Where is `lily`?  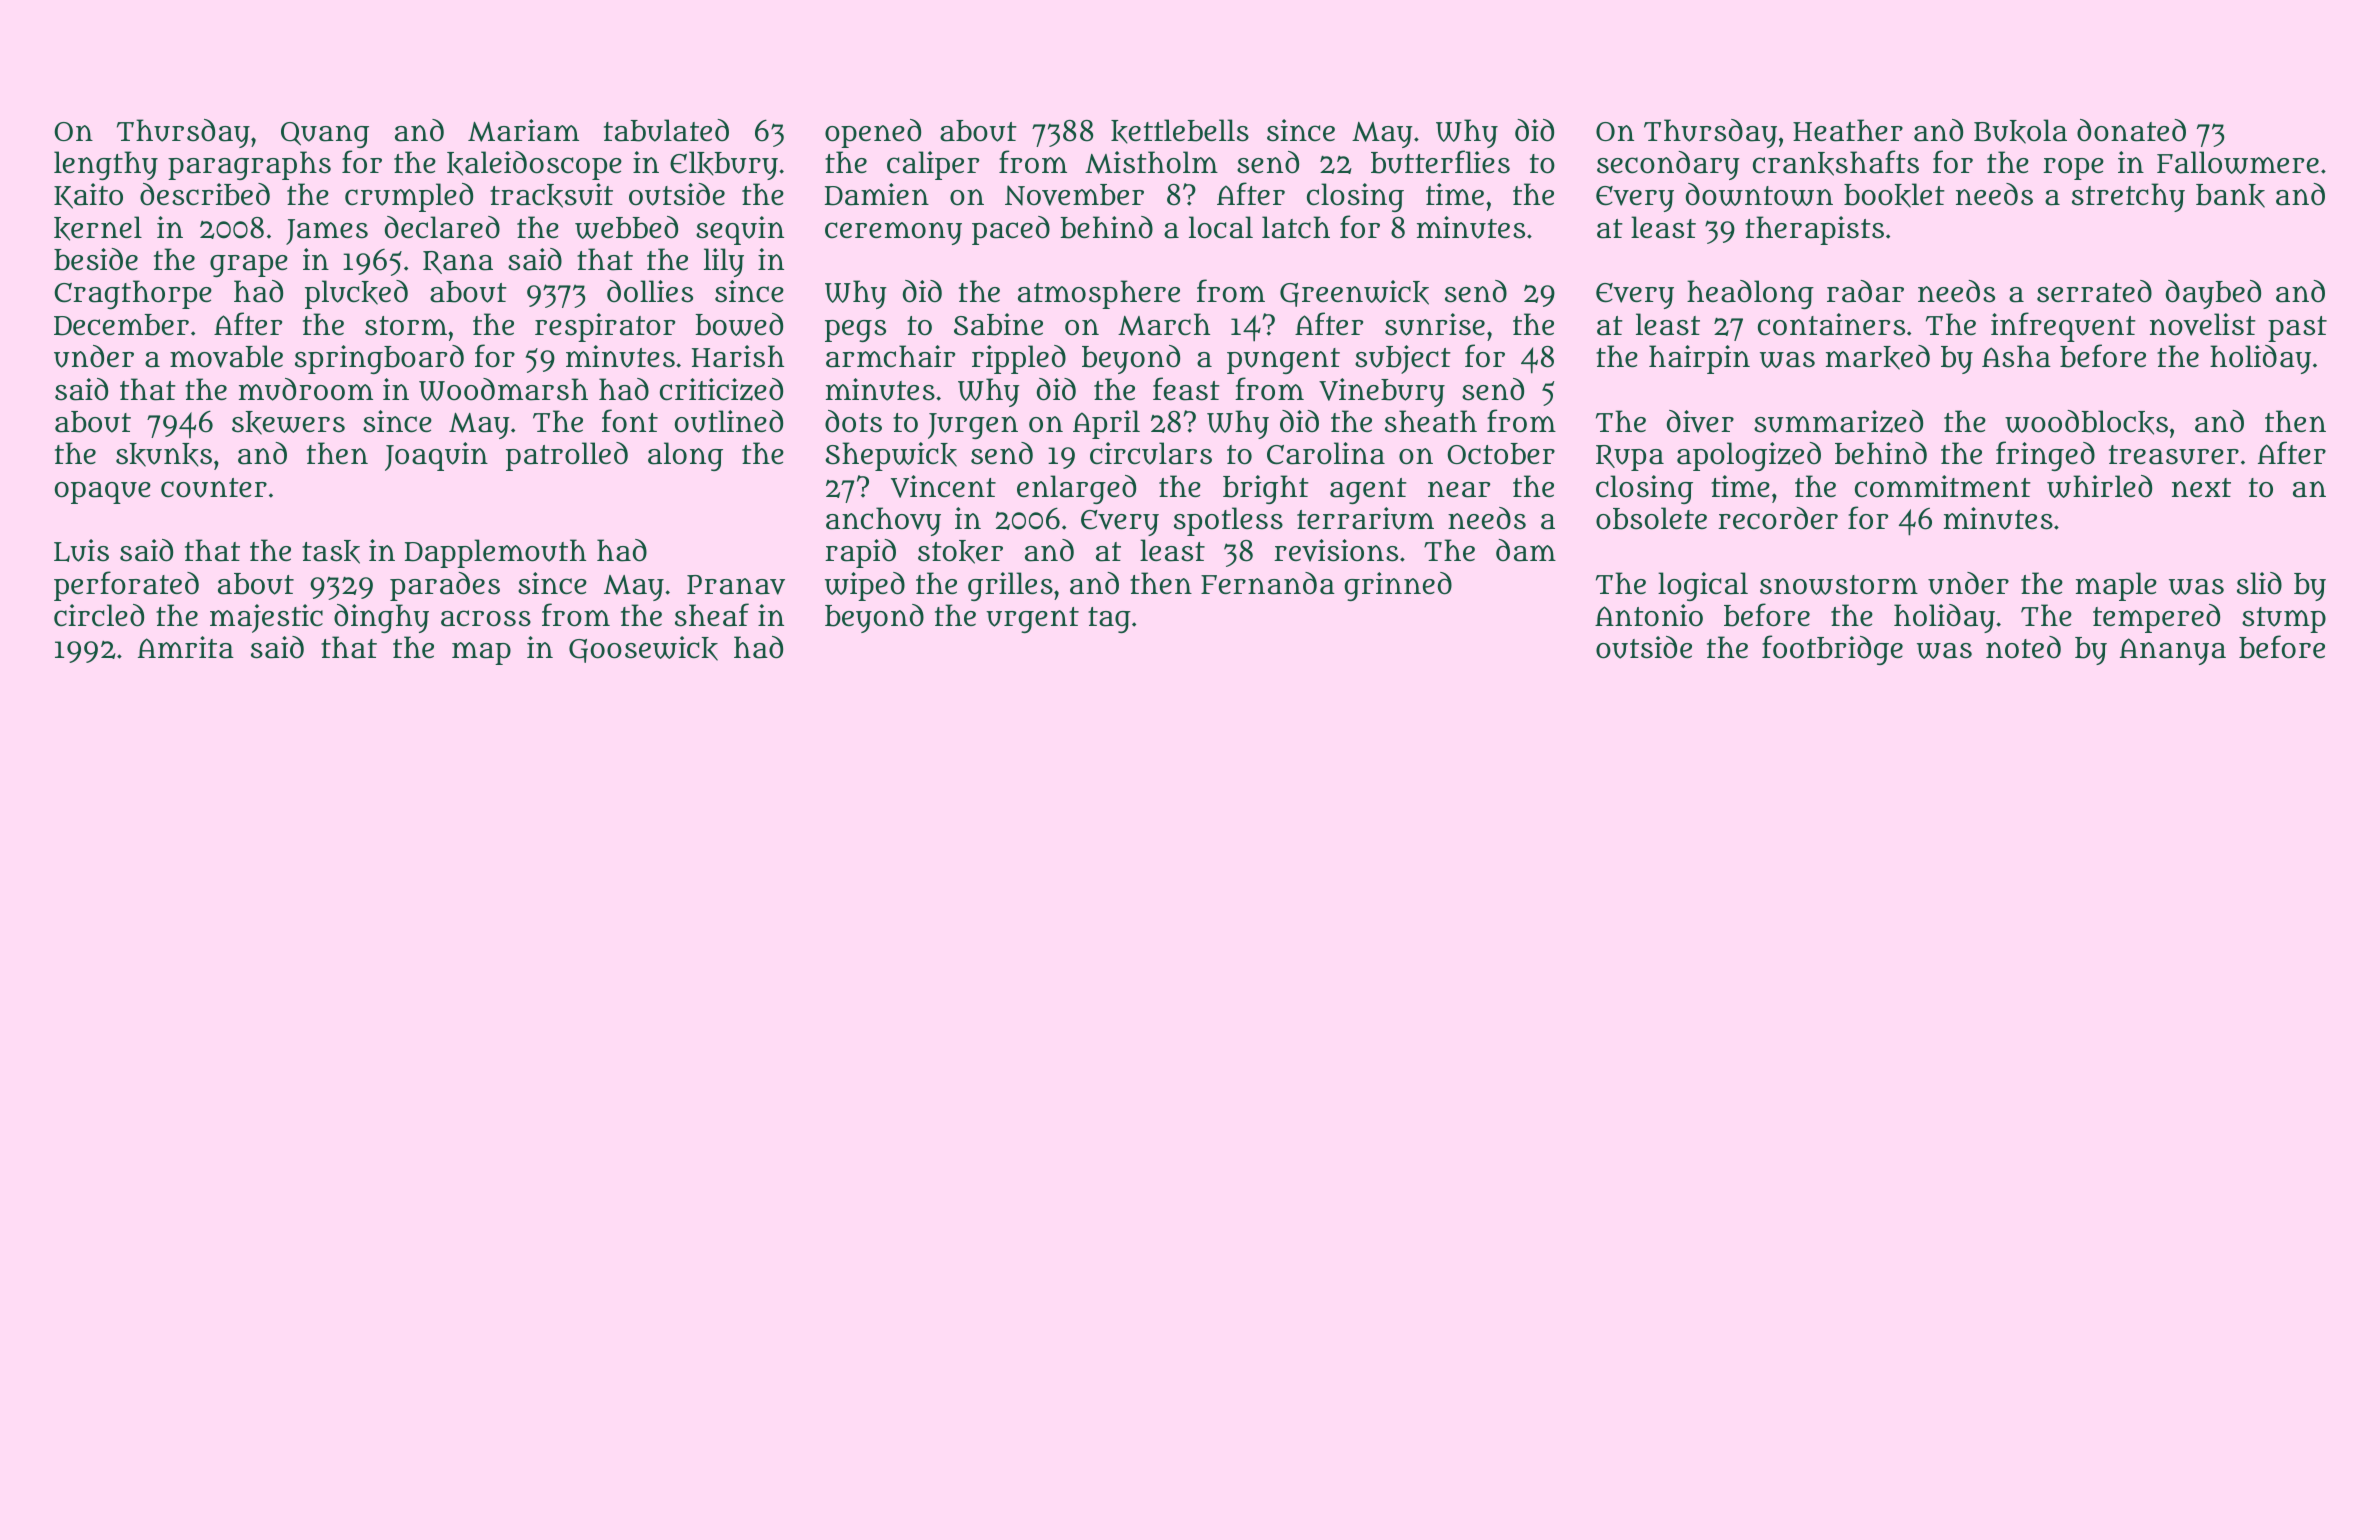
lily is located at coordinates (724, 262).
